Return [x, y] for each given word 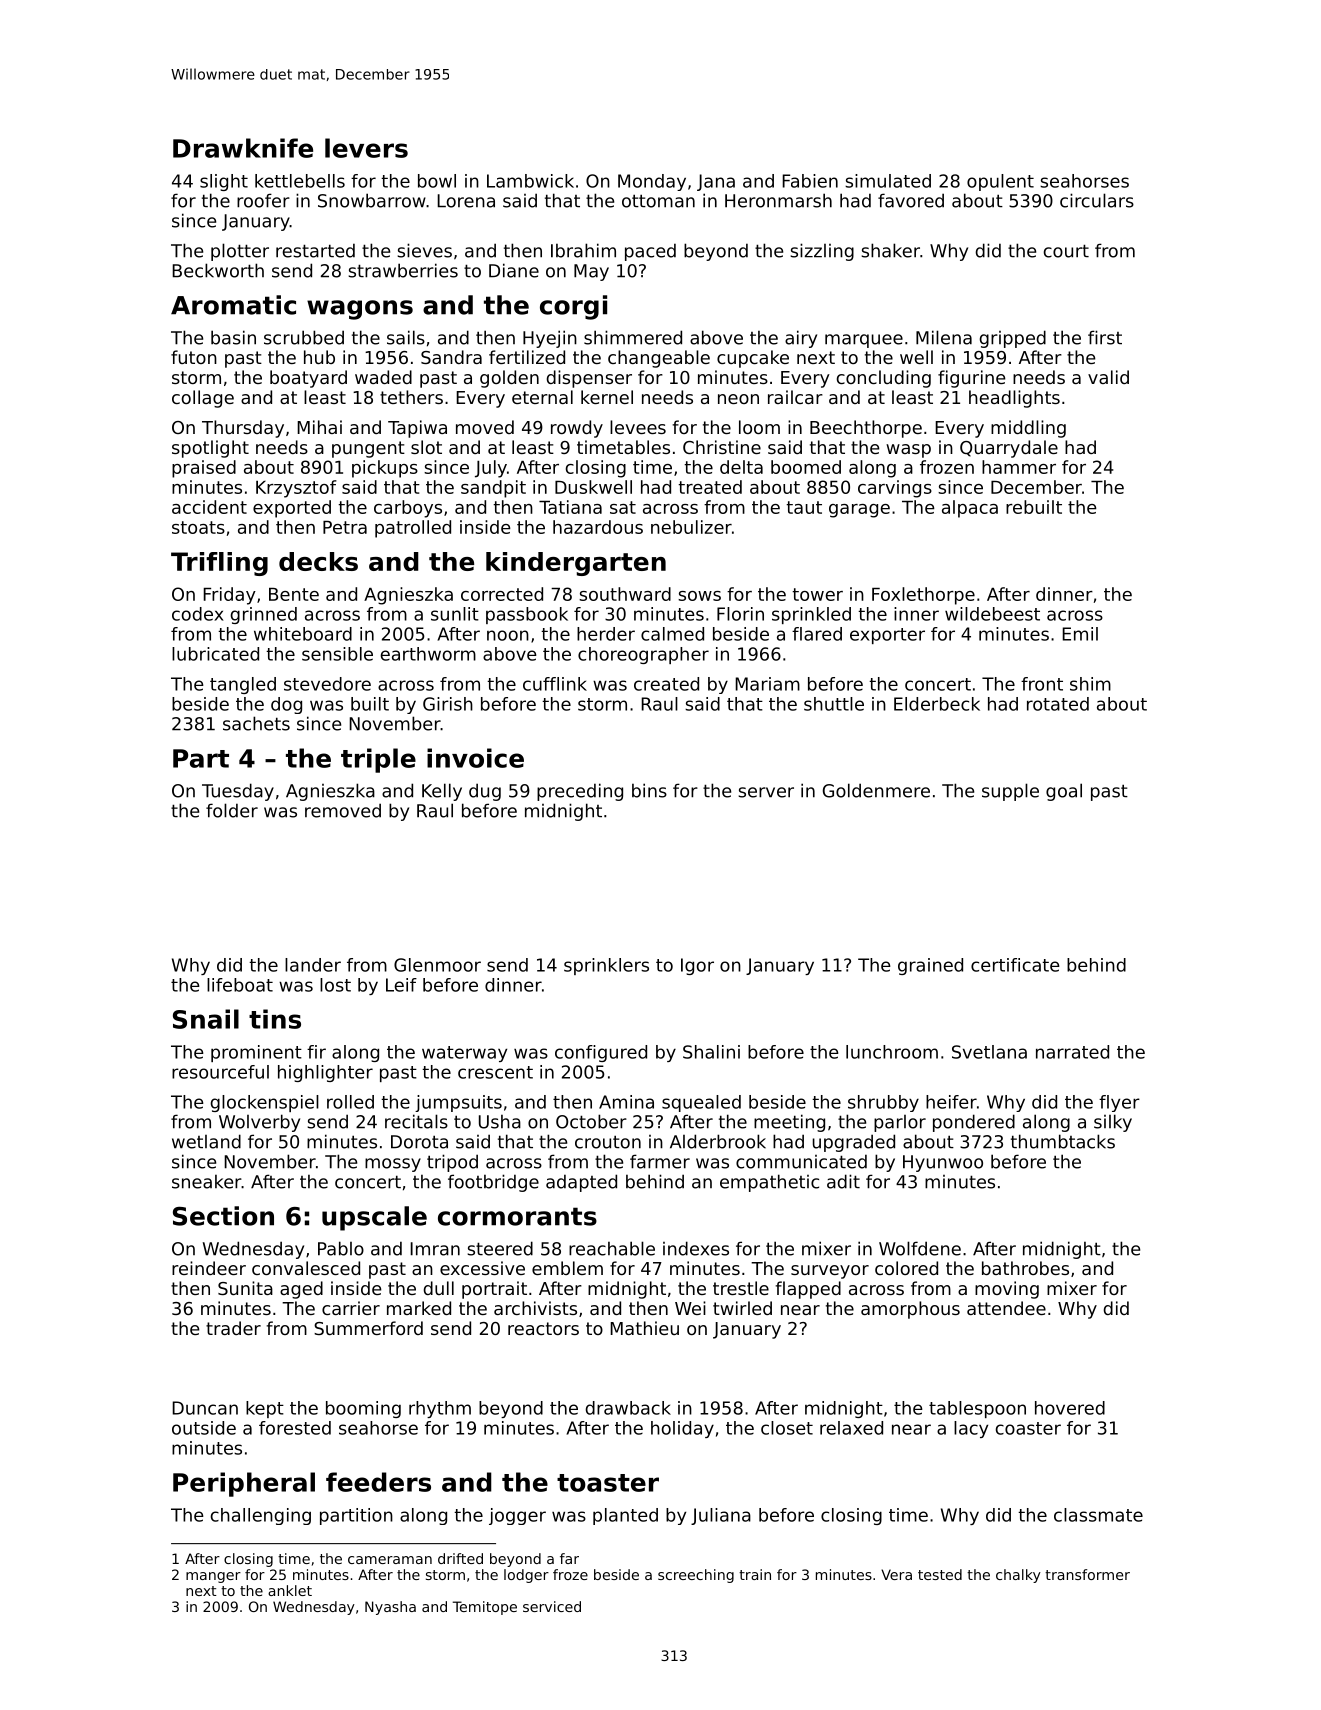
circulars [1097, 200]
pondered [974, 1123]
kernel [607, 397]
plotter [240, 252]
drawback [628, 1408]
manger [213, 1577]
